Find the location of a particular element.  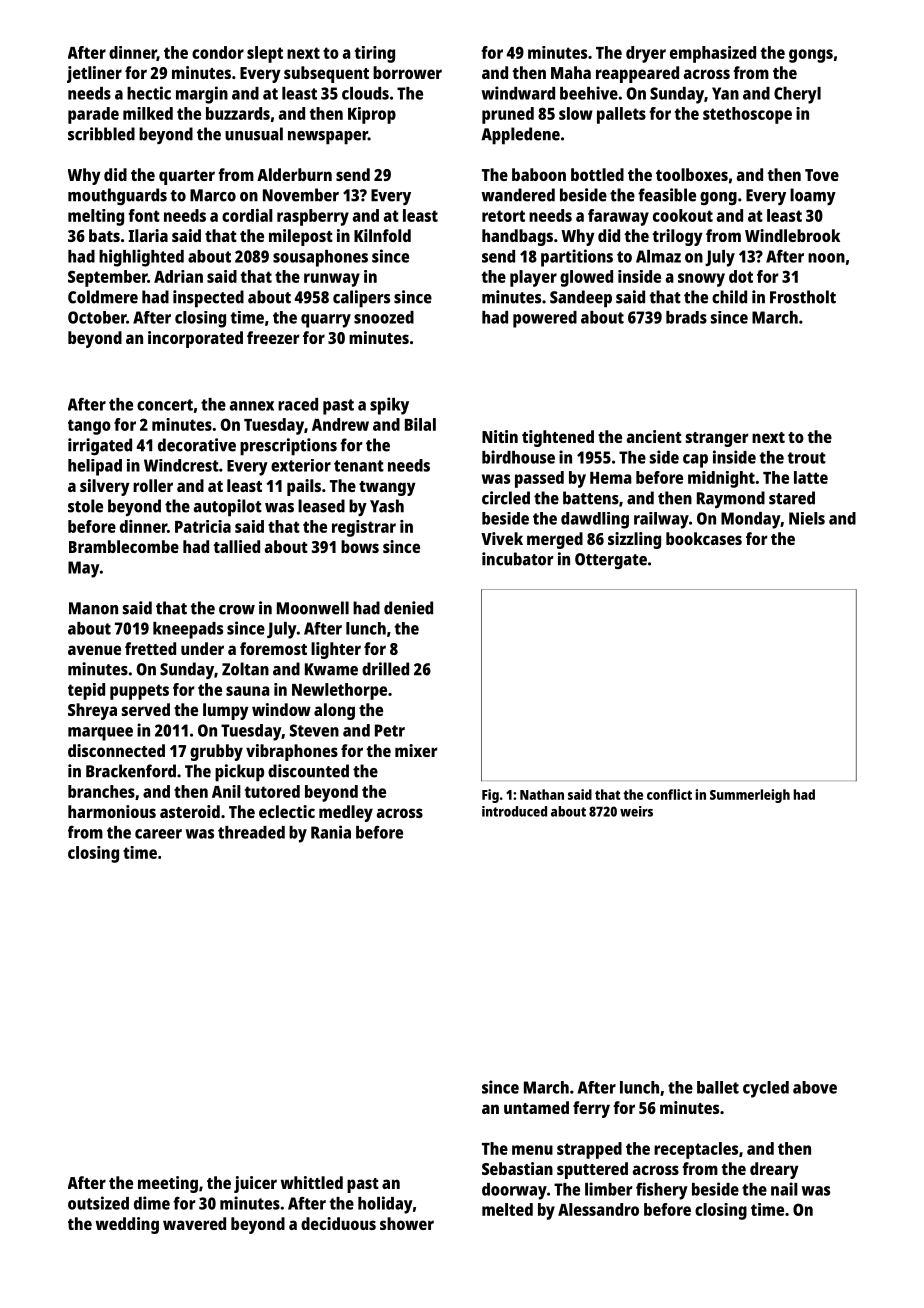

nail is located at coordinates (784, 1189).
